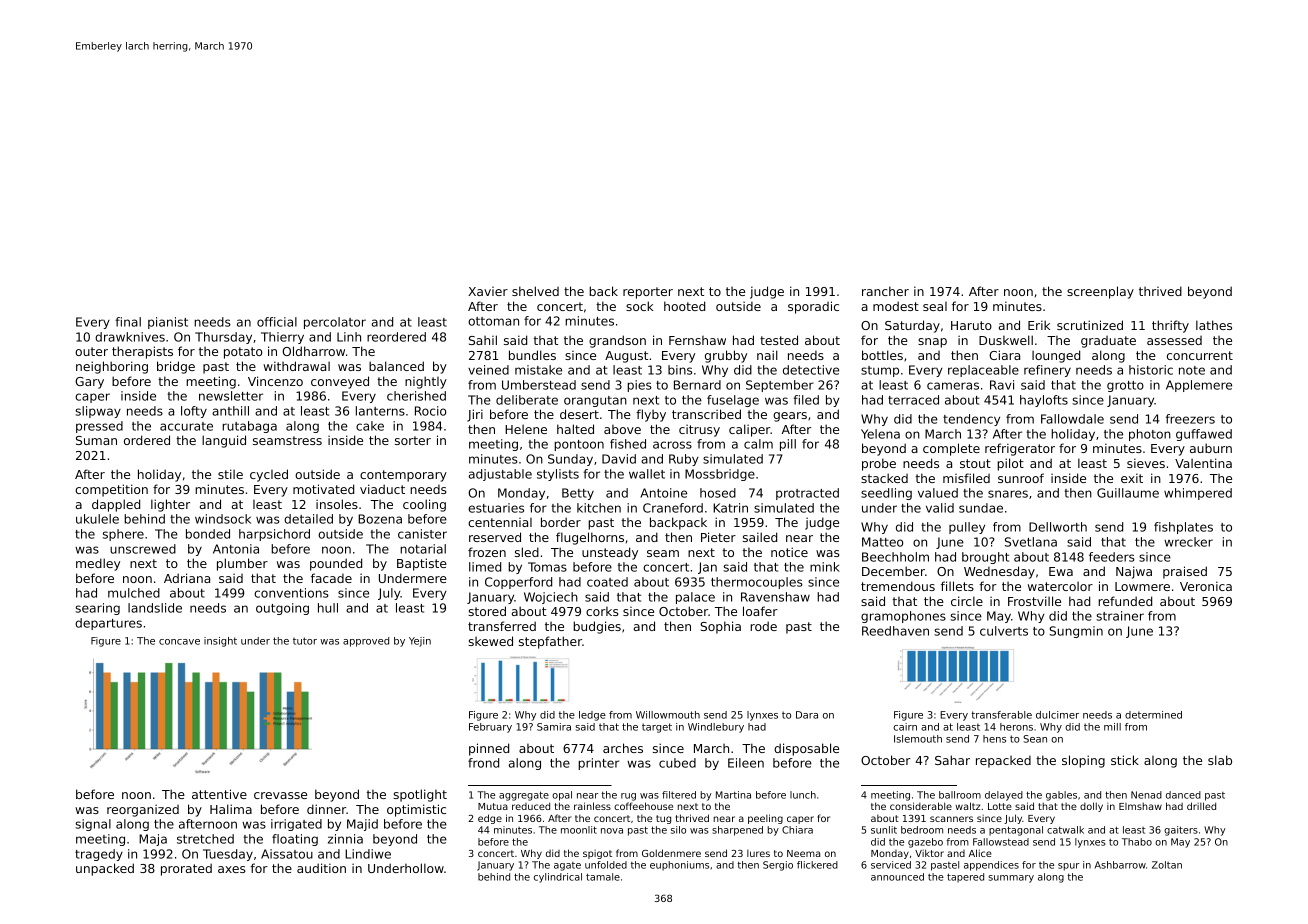 The image size is (1308, 924). I want to click on contemporary, so click(403, 476).
